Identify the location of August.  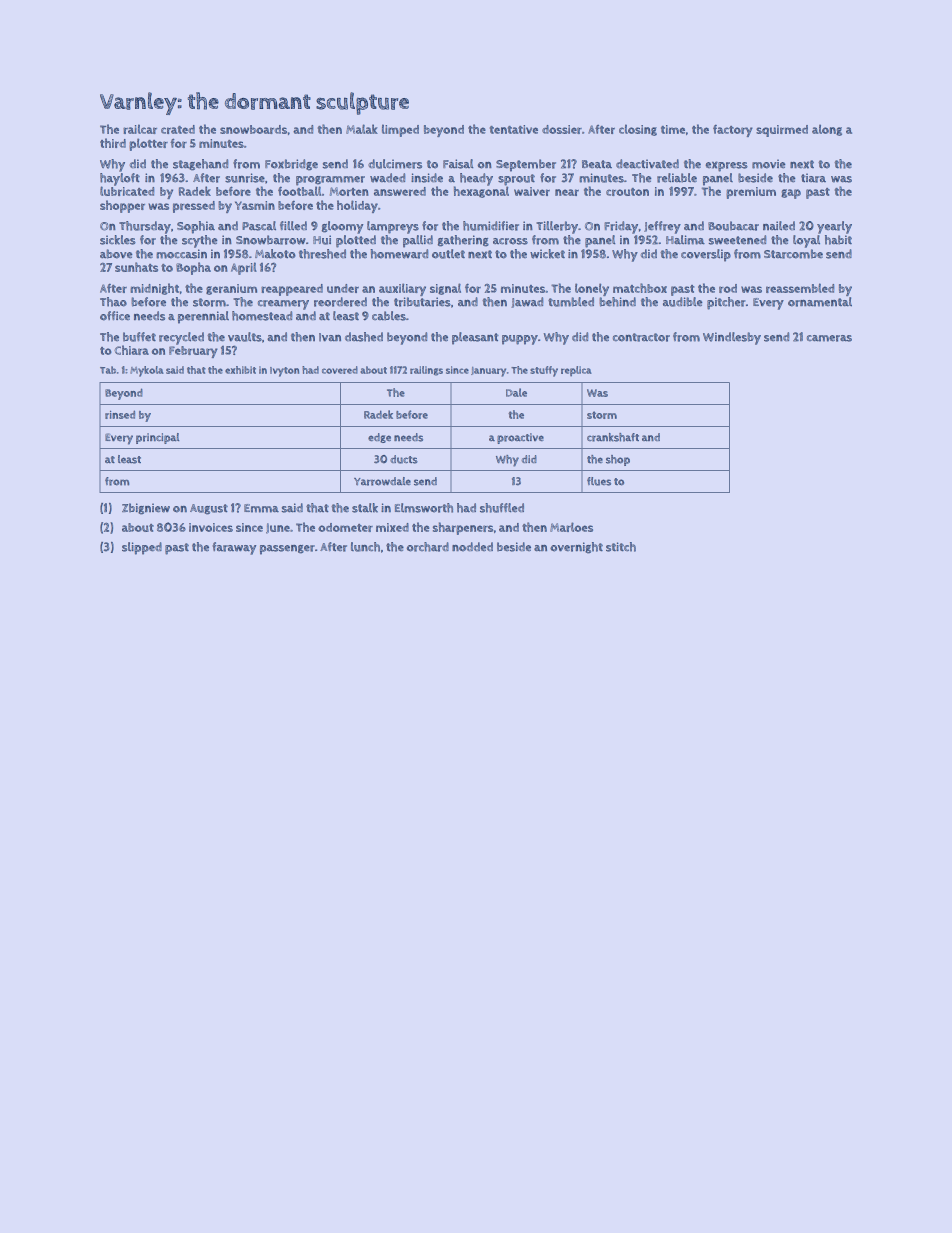
(209, 509).
